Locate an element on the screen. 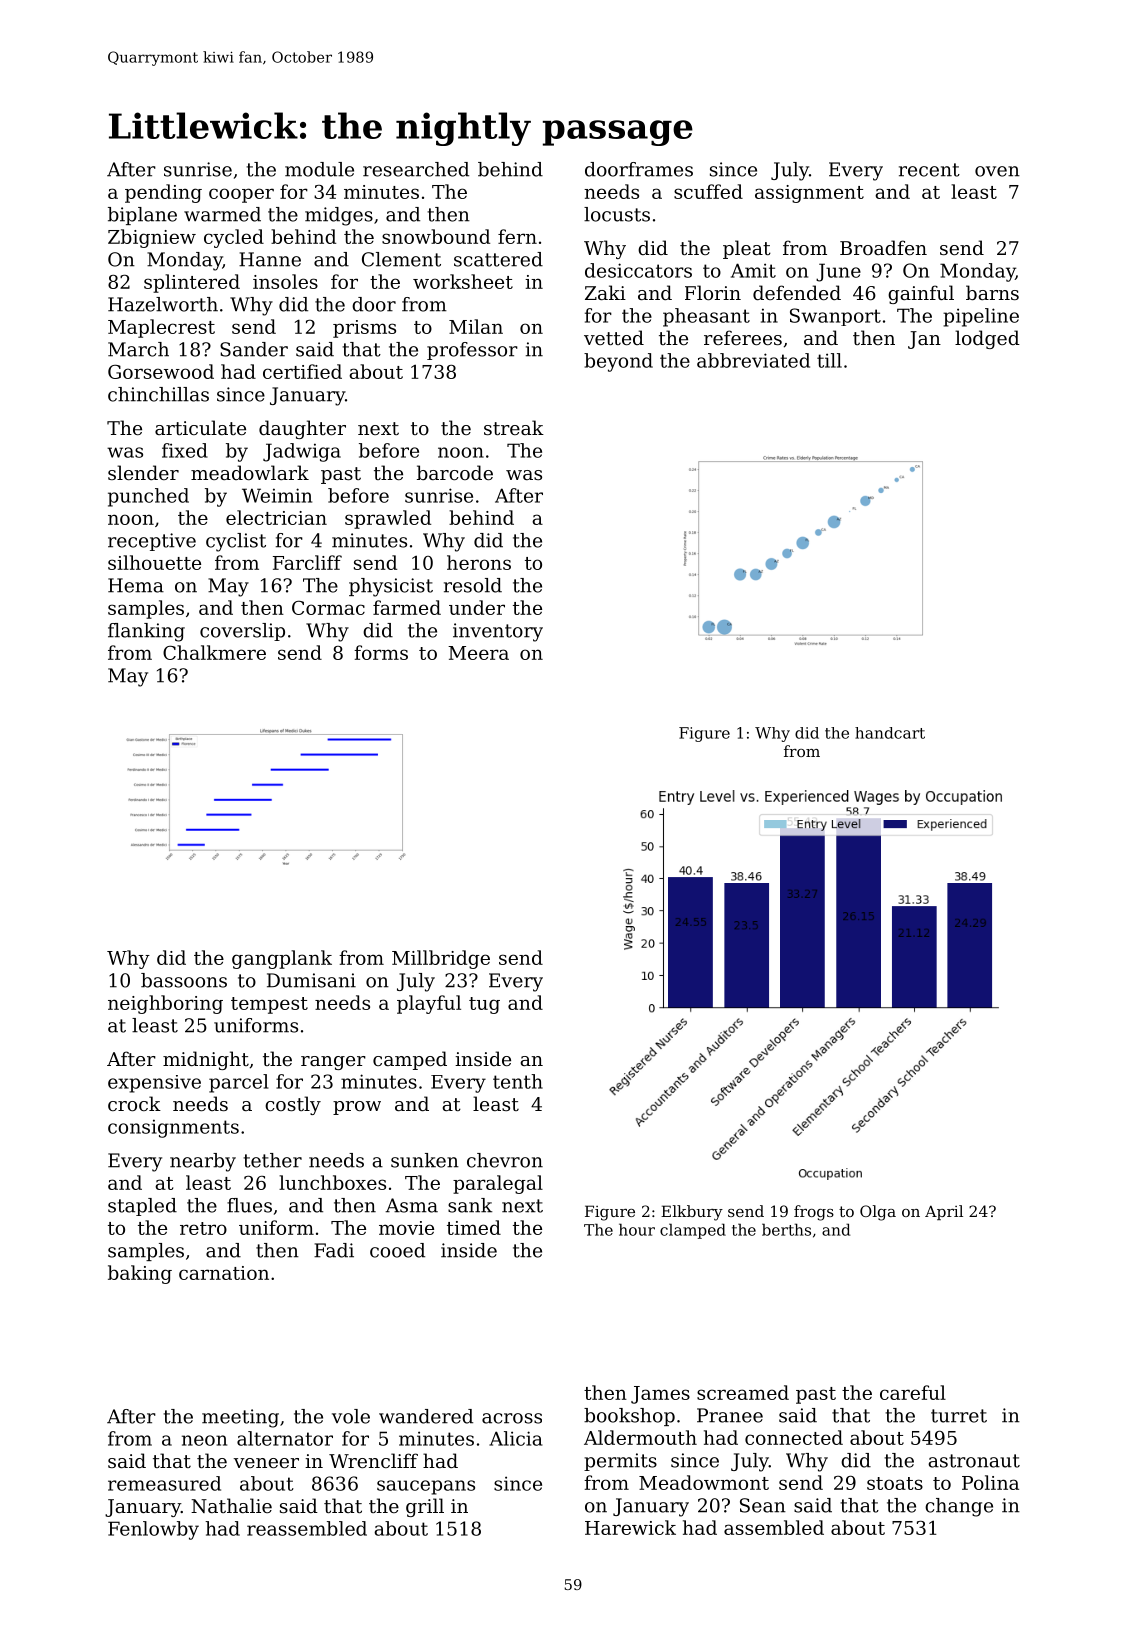  inventory is located at coordinates (498, 632).
